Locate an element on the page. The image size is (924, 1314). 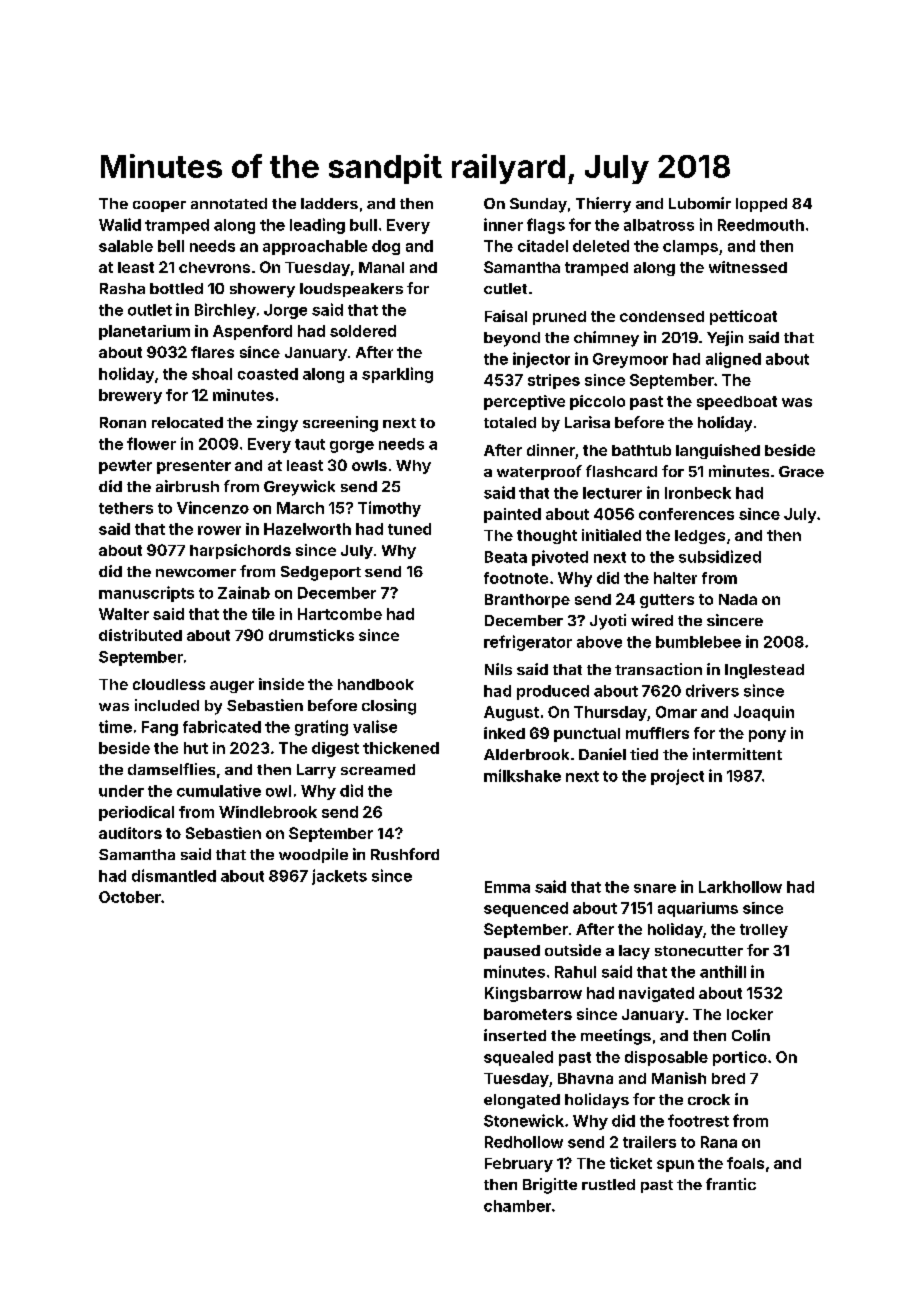
Rahul is located at coordinates (575, 972).
